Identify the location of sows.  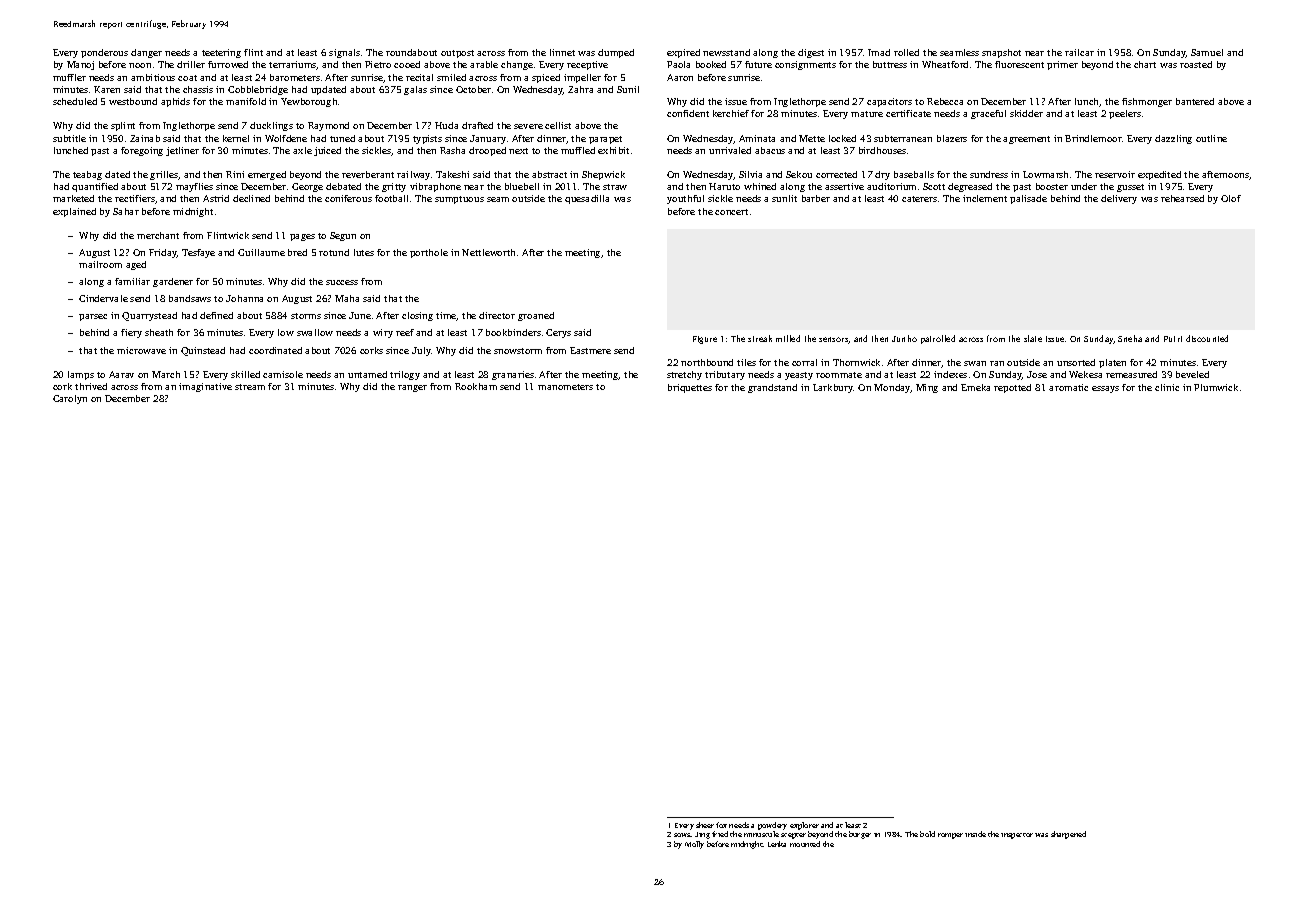
(682, 835).
